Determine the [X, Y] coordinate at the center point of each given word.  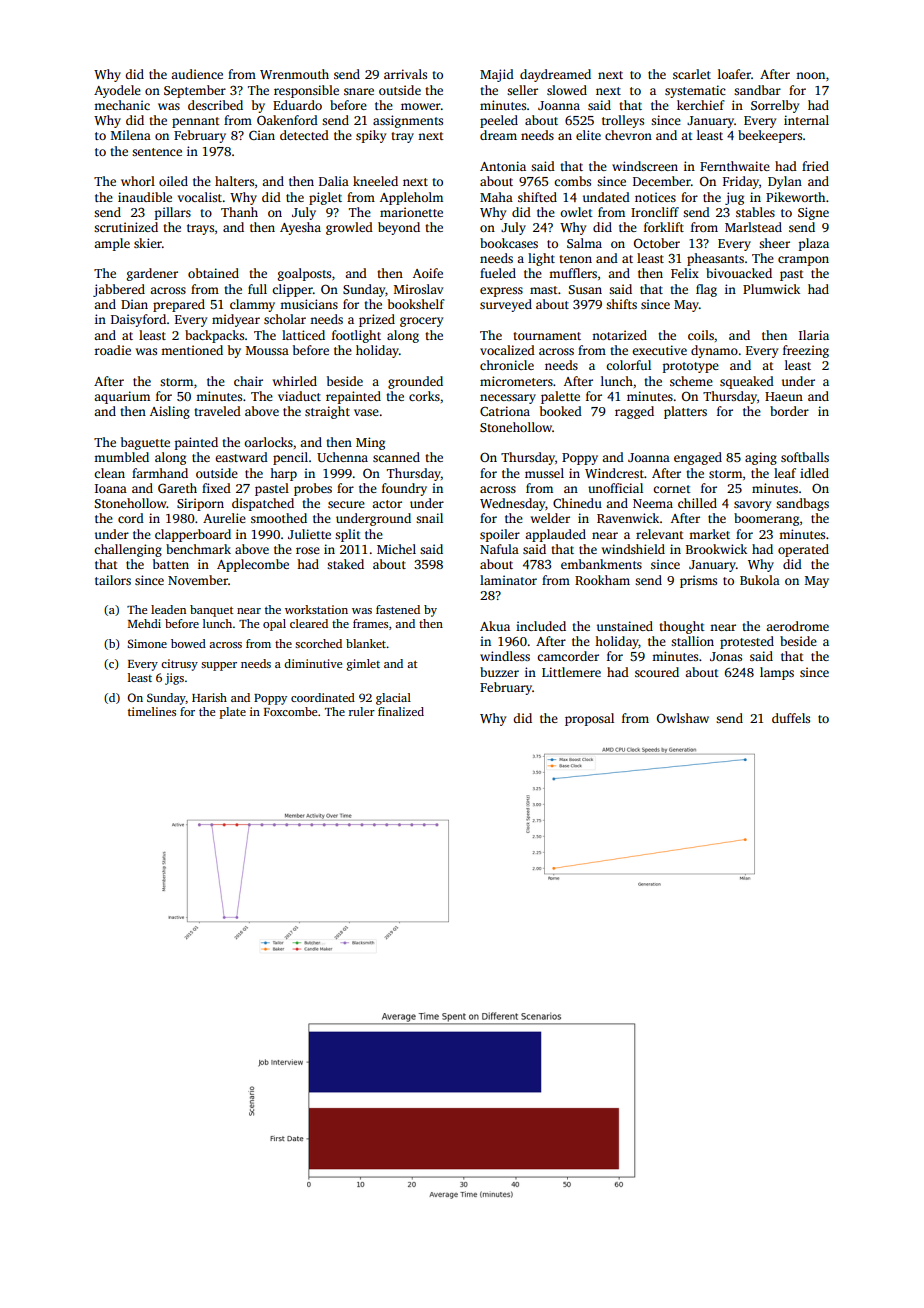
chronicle [507, 365]
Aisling [170, 412]
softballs [805, 457]
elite [588, 135]
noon [810, 75]
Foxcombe [290, 711]
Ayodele [117, 91]
